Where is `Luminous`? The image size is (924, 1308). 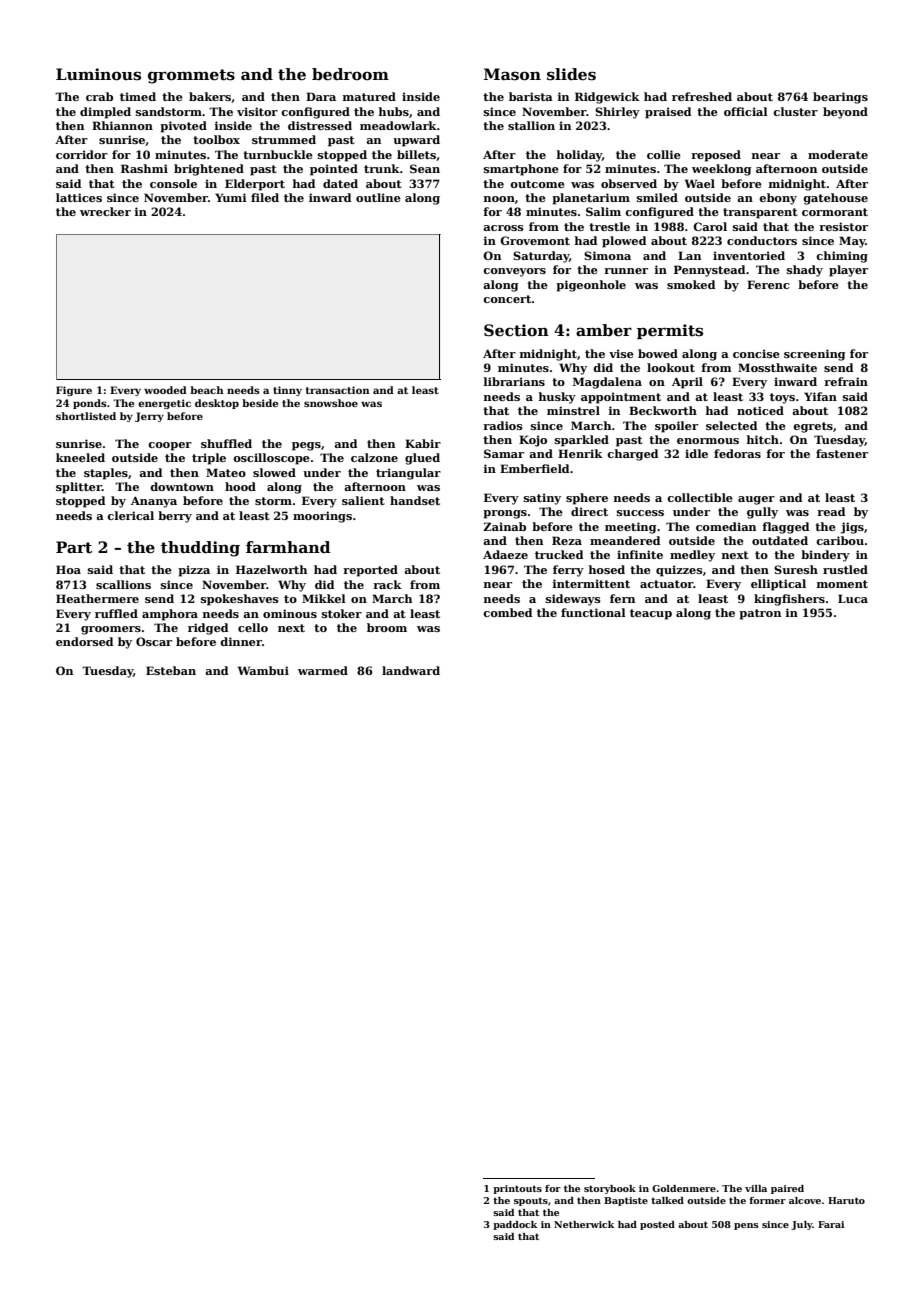 Luminous is located at coordinates (98, 74).
